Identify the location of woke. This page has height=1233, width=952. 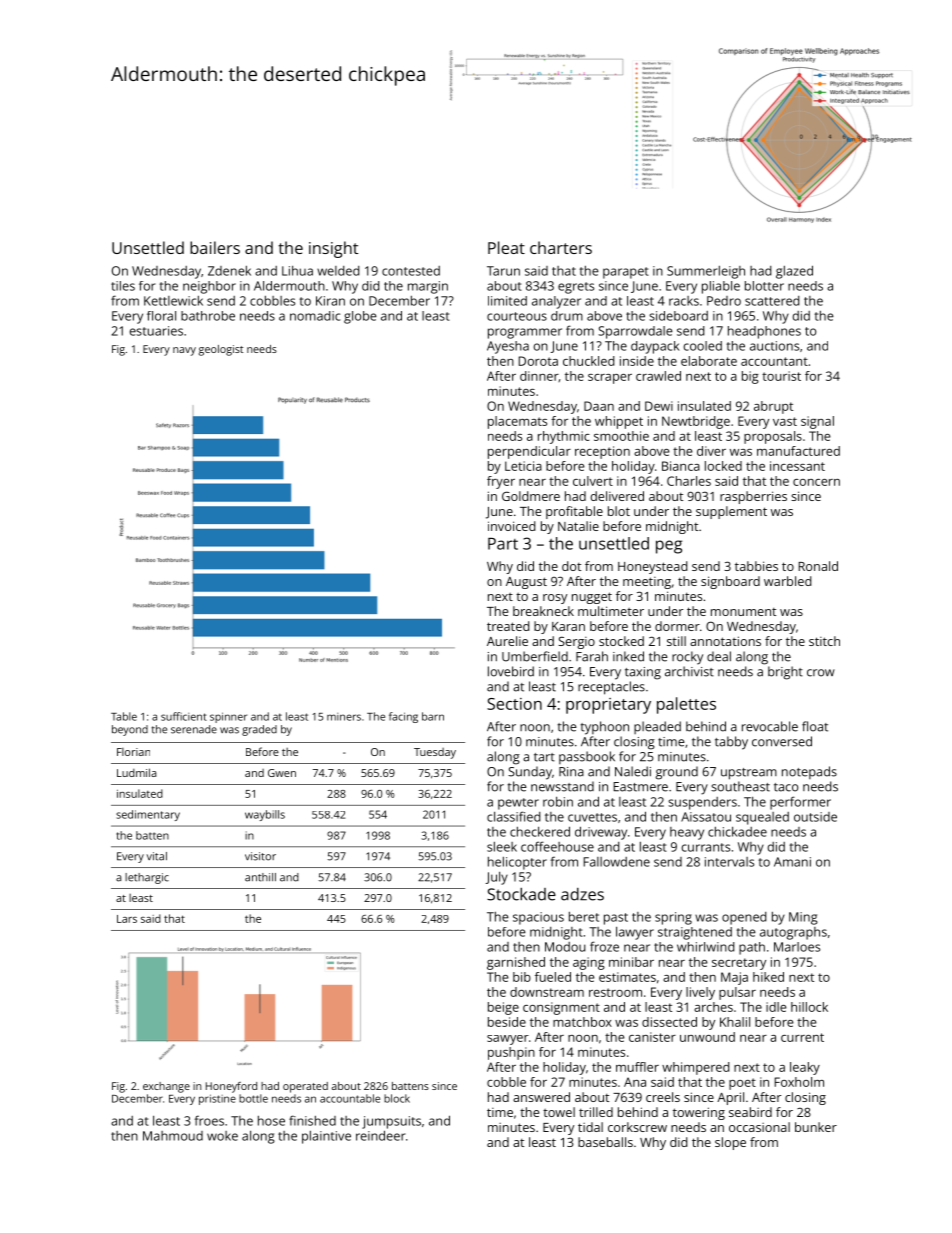
(222, 1136).
